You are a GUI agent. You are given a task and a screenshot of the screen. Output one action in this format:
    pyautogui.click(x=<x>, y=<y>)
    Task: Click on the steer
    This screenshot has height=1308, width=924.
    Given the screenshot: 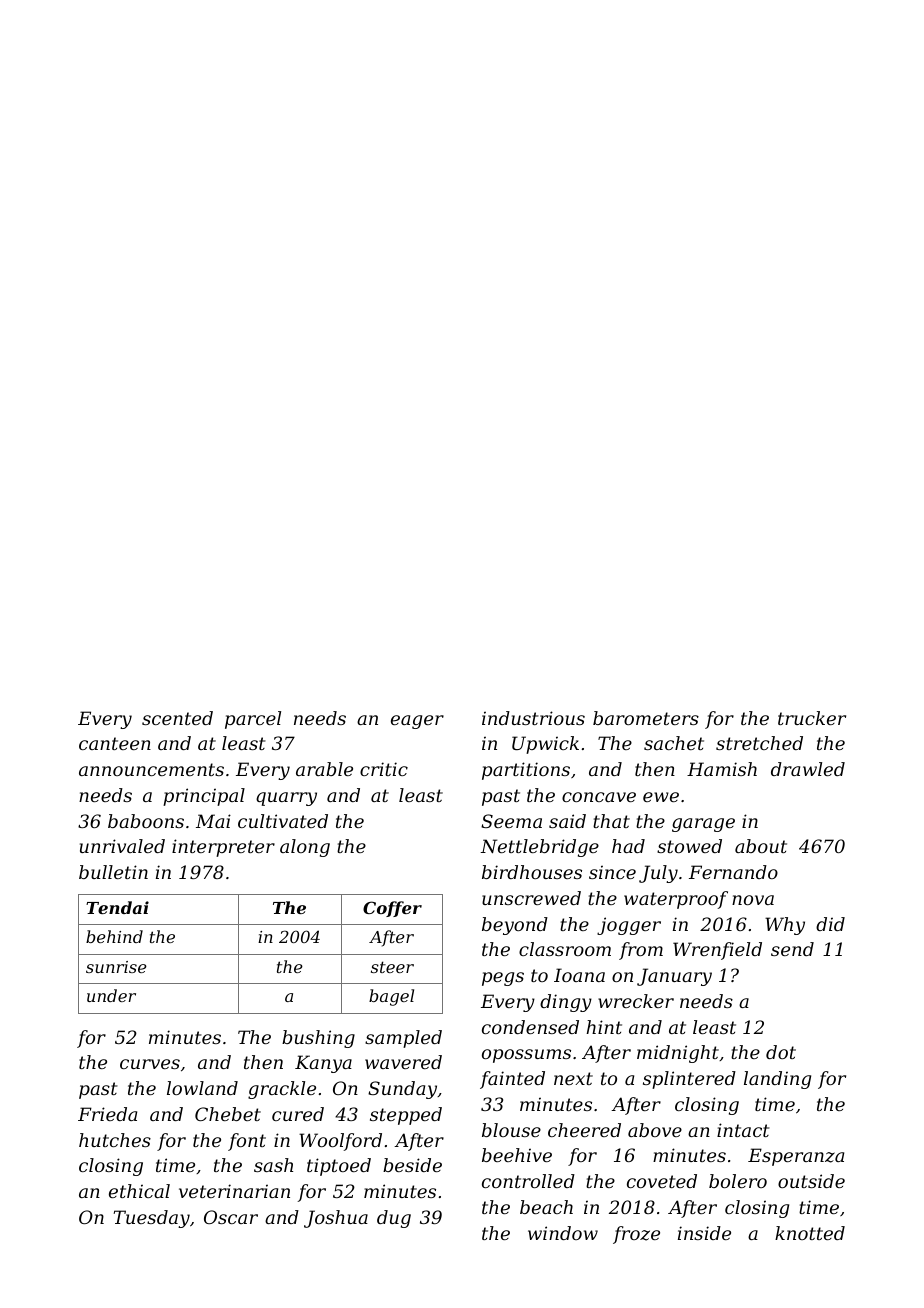 What is the action you would take?
    pyautogui.click(x=392, y=967)
